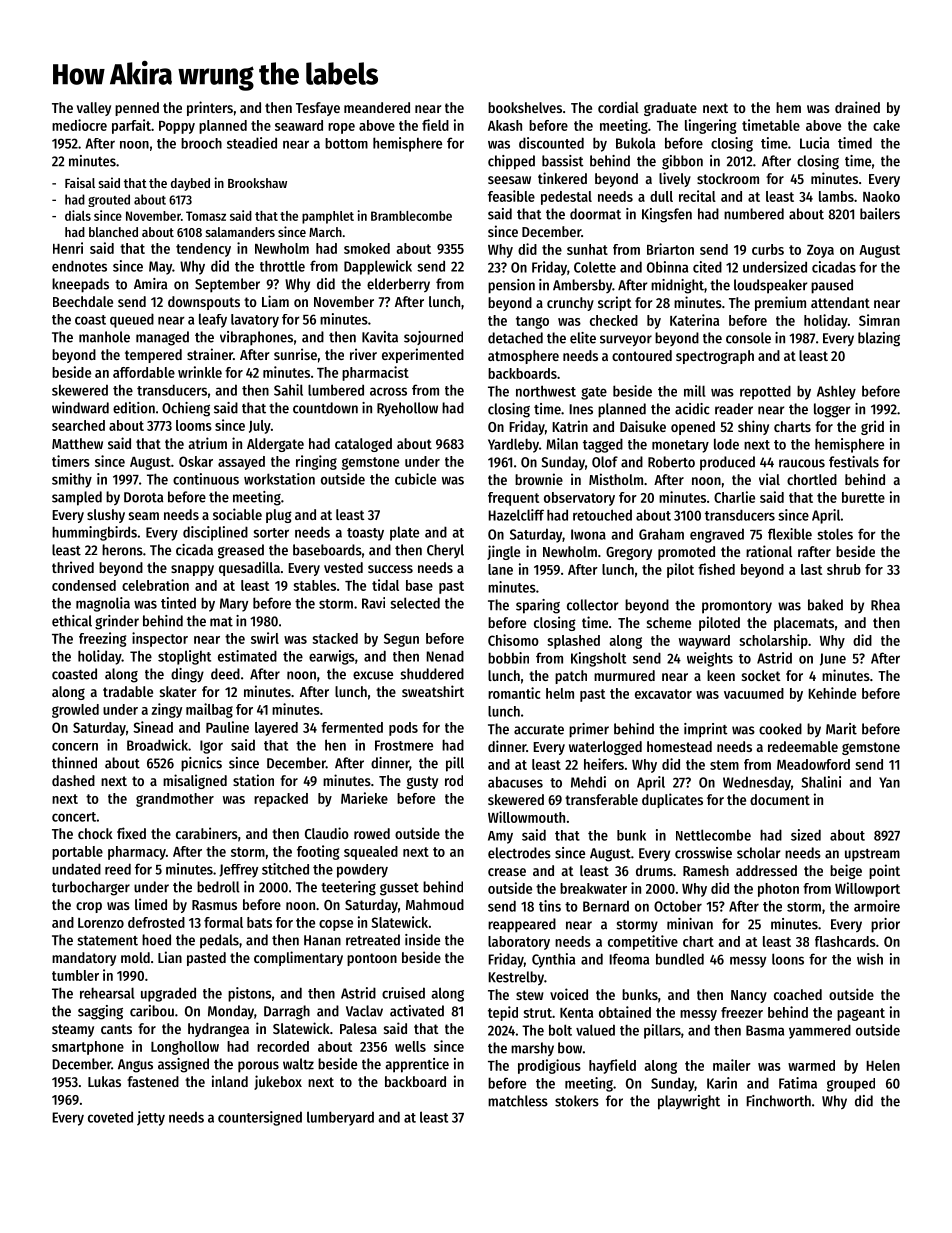 The width and height of the image is (952, 1233). I want to click on stables, so click(315, 585).
